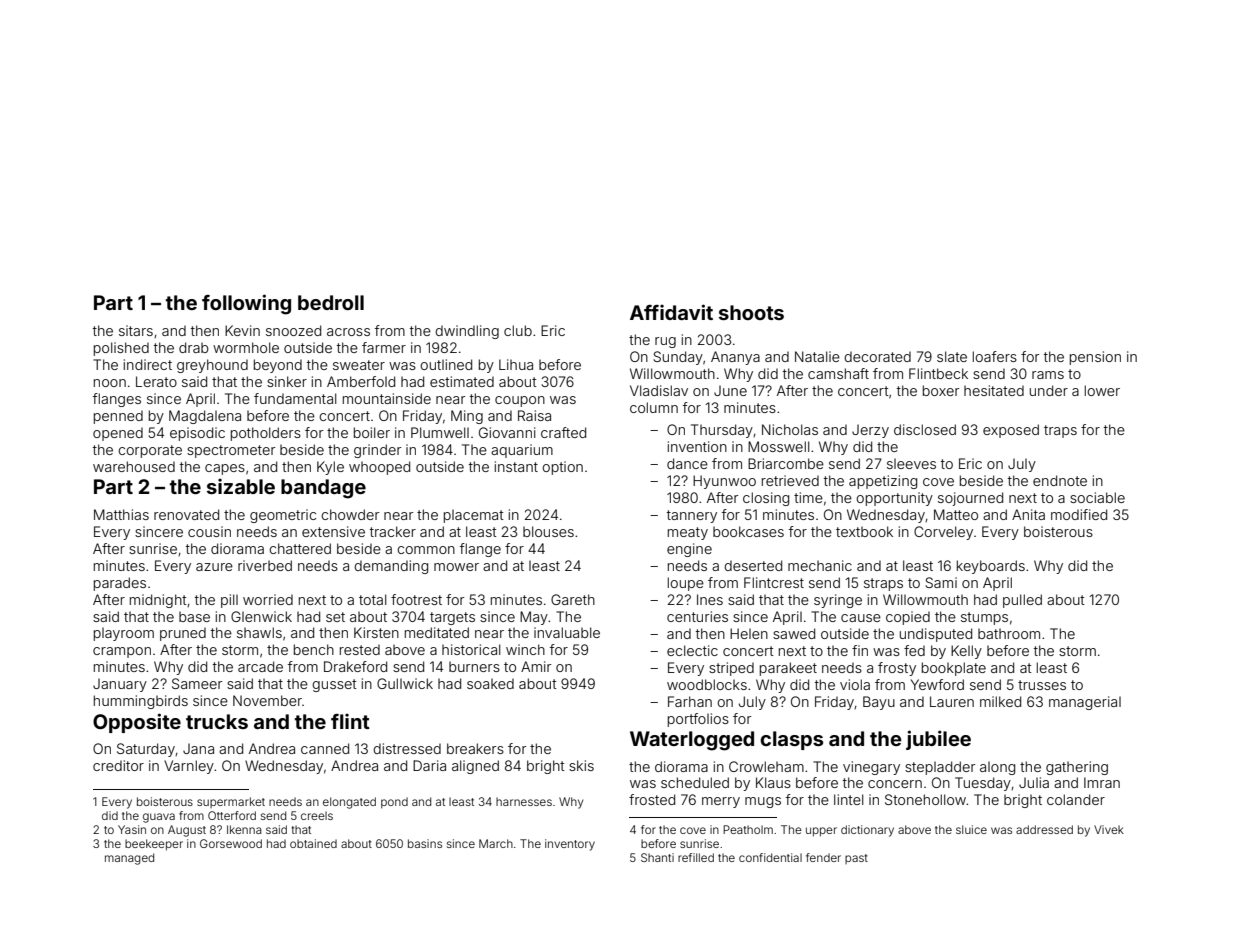  I want to click on elongated, so click(349, 803).
